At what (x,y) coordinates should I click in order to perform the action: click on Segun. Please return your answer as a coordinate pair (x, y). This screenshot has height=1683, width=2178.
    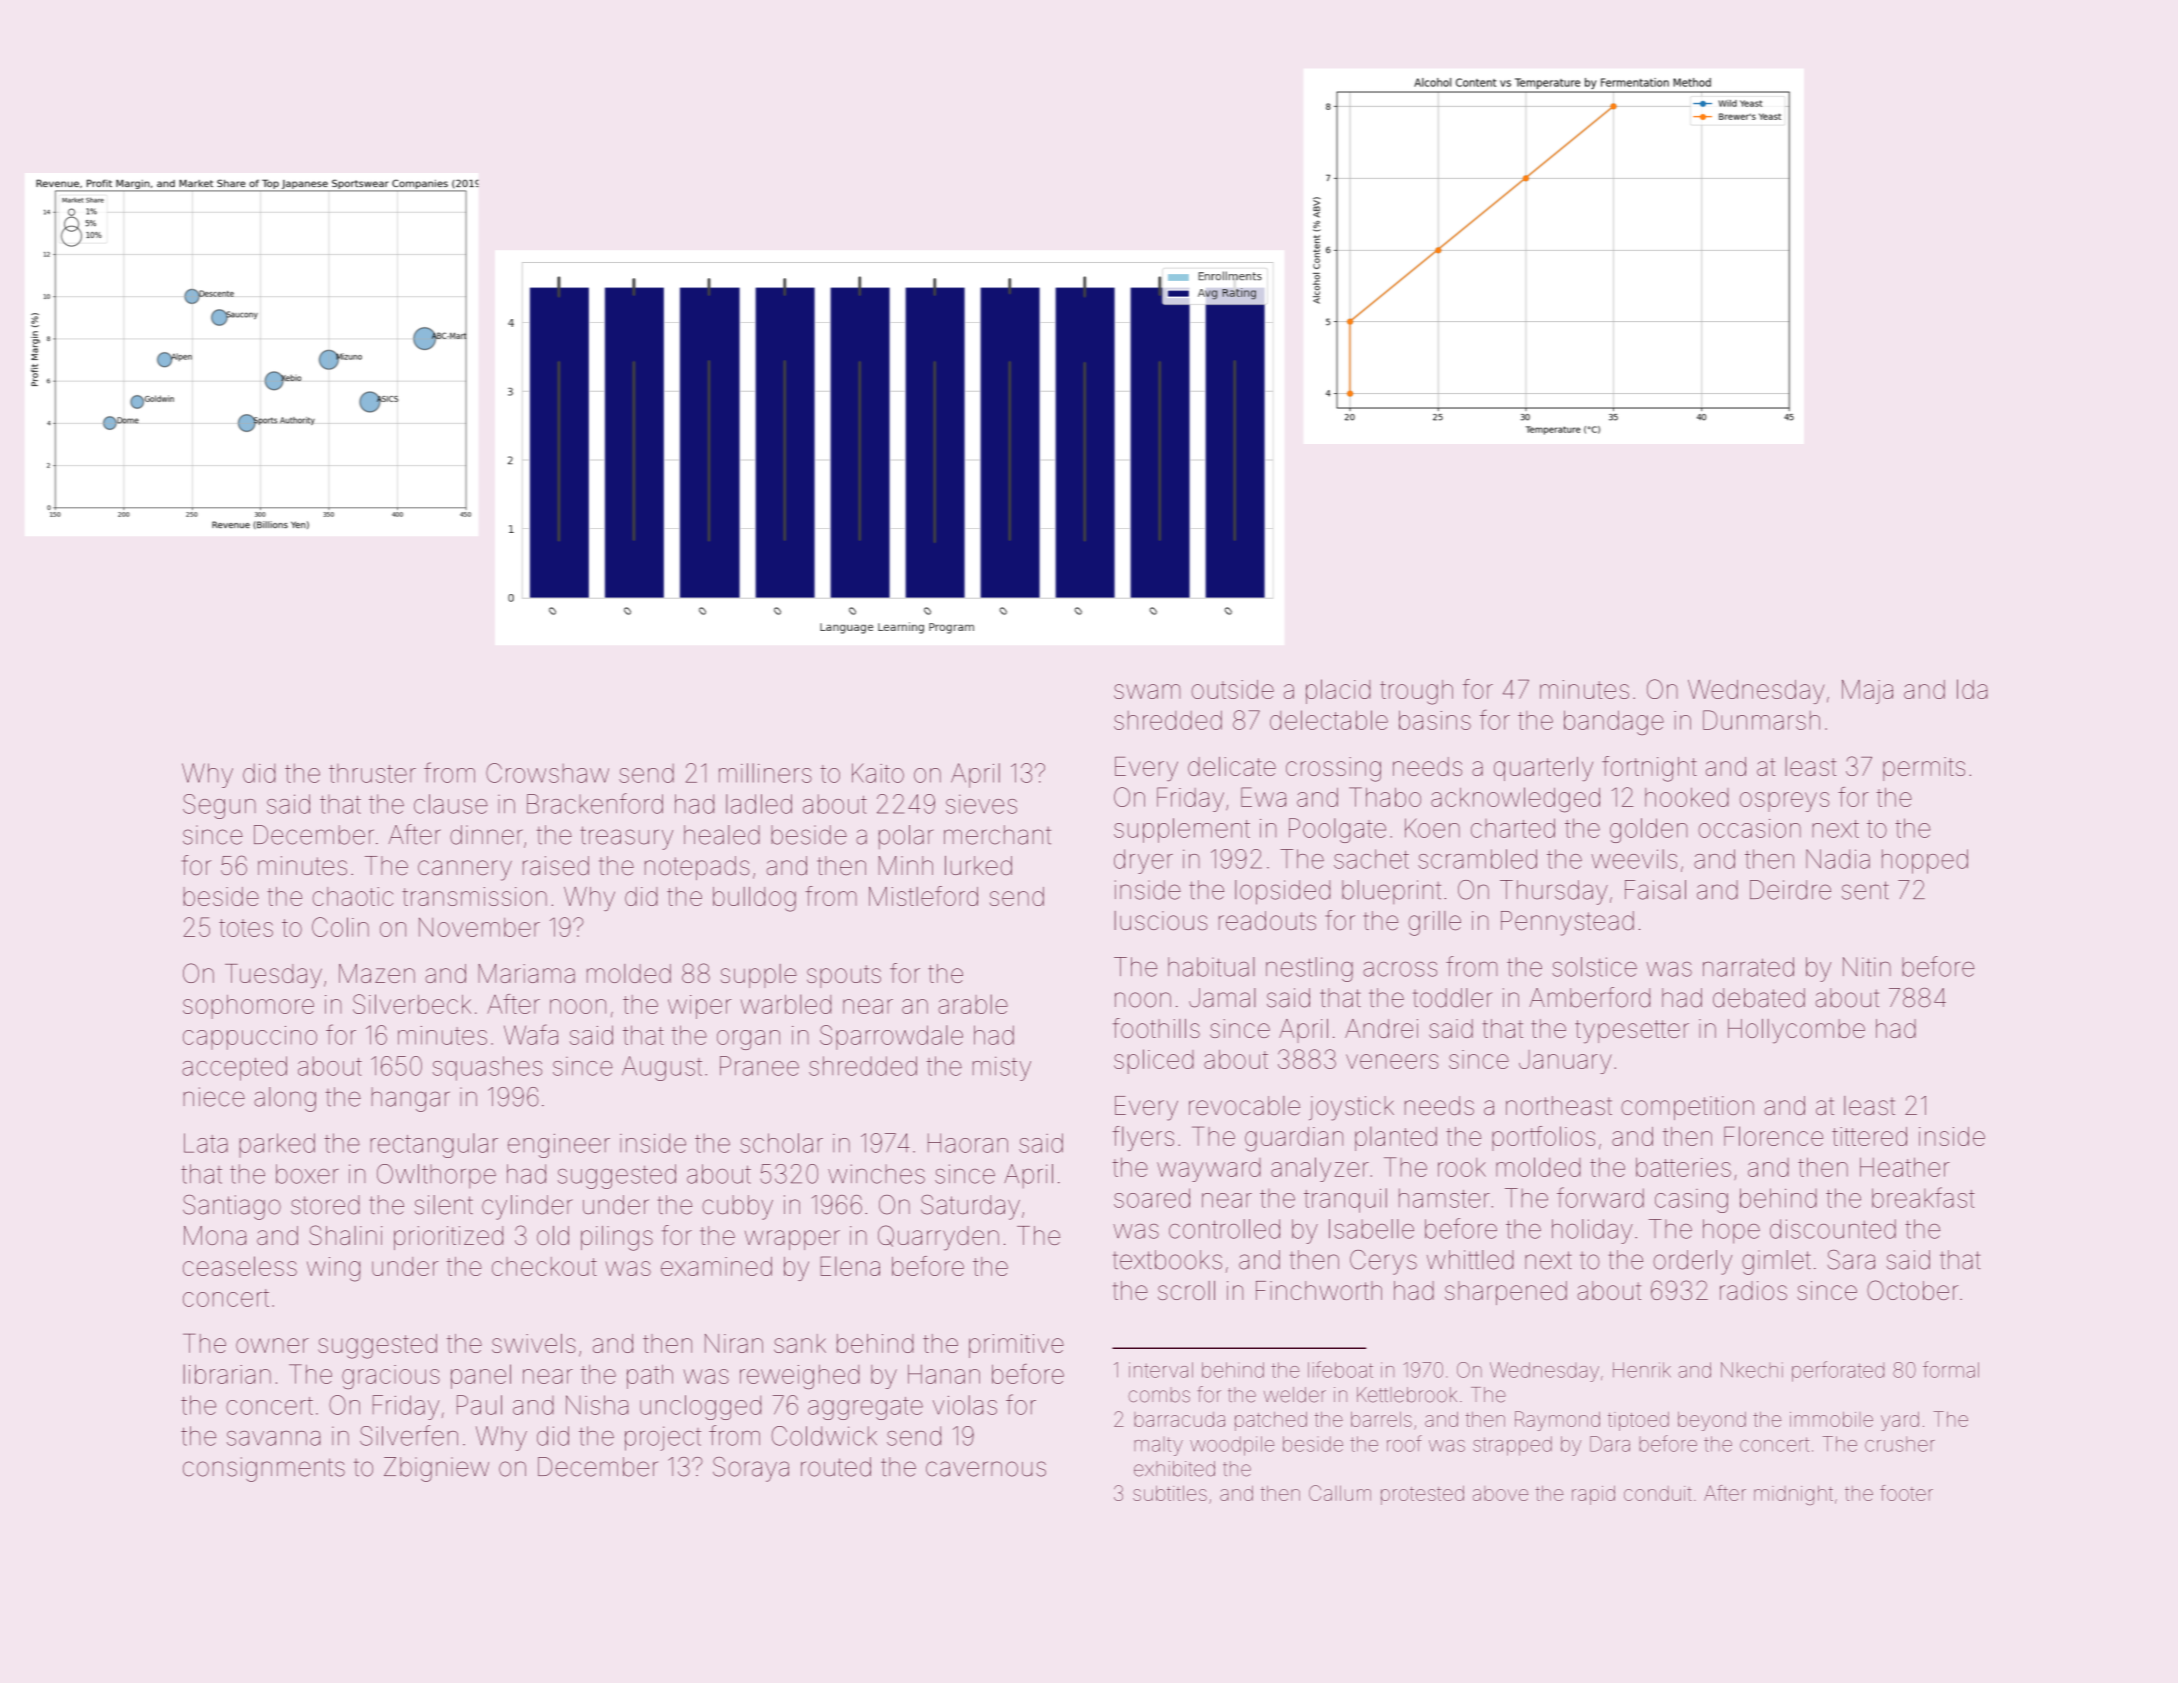
    Looking at the image, I should click on (219, 806).
